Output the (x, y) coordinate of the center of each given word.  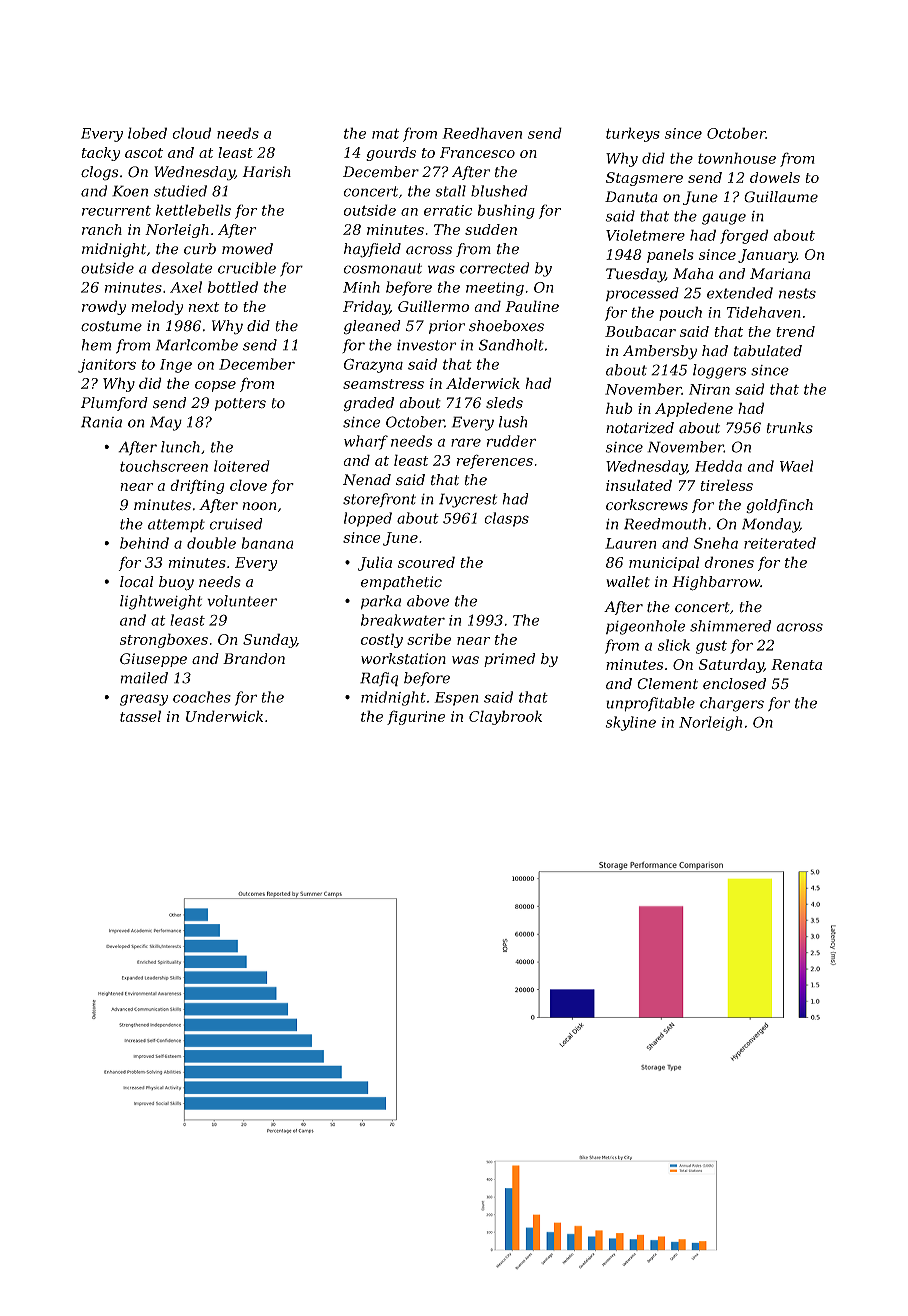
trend (795, 331)
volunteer (242, 601)
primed (509, 660)
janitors (107, 366)
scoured (426, 562)
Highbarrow (716, 583)
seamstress (383, 384)
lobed (147, 133)
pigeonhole (645, 627)
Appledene (694, 409)
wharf (366, 442)
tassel (140, 716)
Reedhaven (482, 133)
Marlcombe (197, 345)
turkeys (633, 134)
